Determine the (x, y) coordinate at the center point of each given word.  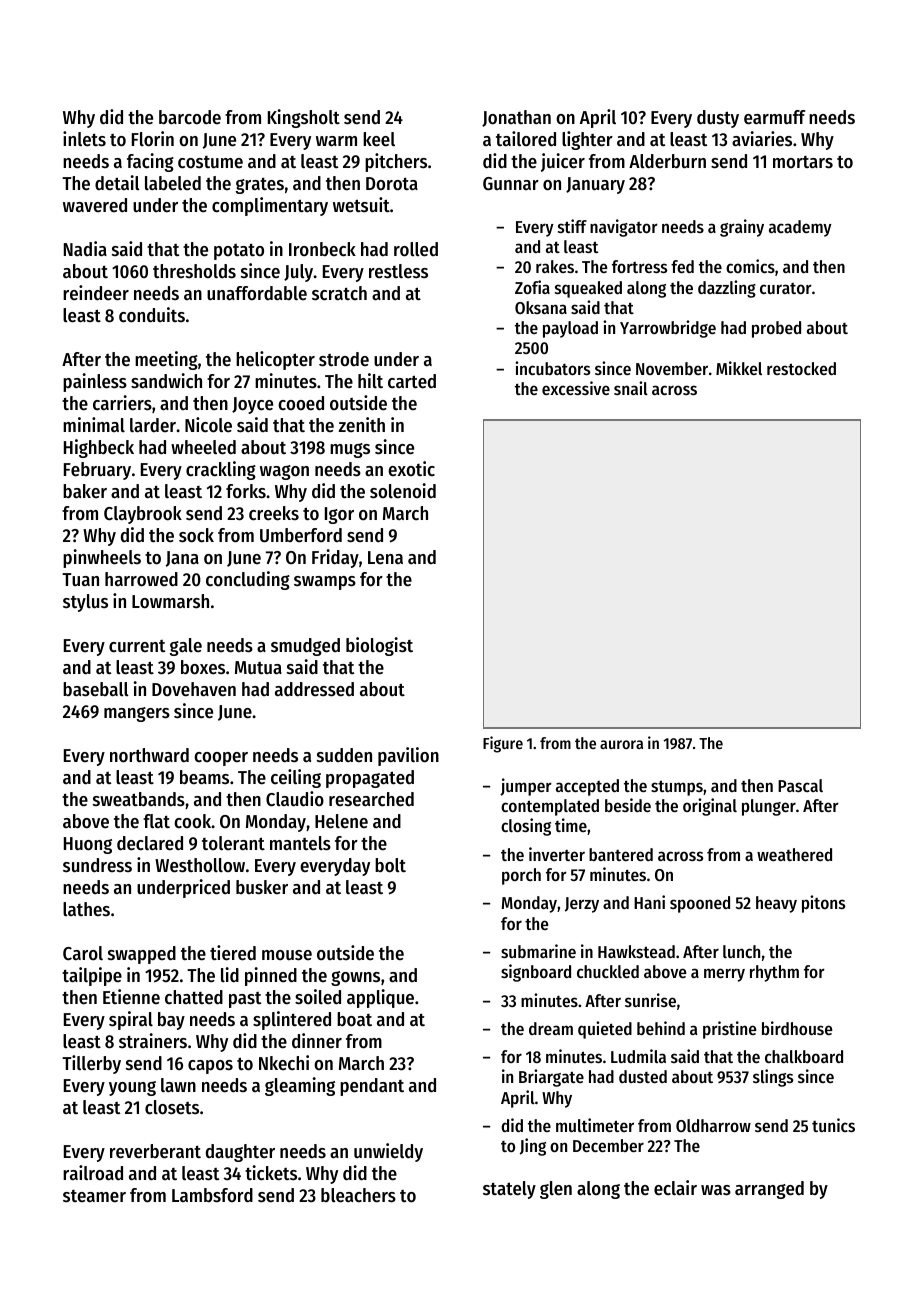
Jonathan (516, 118)
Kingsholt (304, 118)
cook (193, 821)
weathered (794, 854)
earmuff (775, 117)
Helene (341, 821)
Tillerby (91, 1064)
